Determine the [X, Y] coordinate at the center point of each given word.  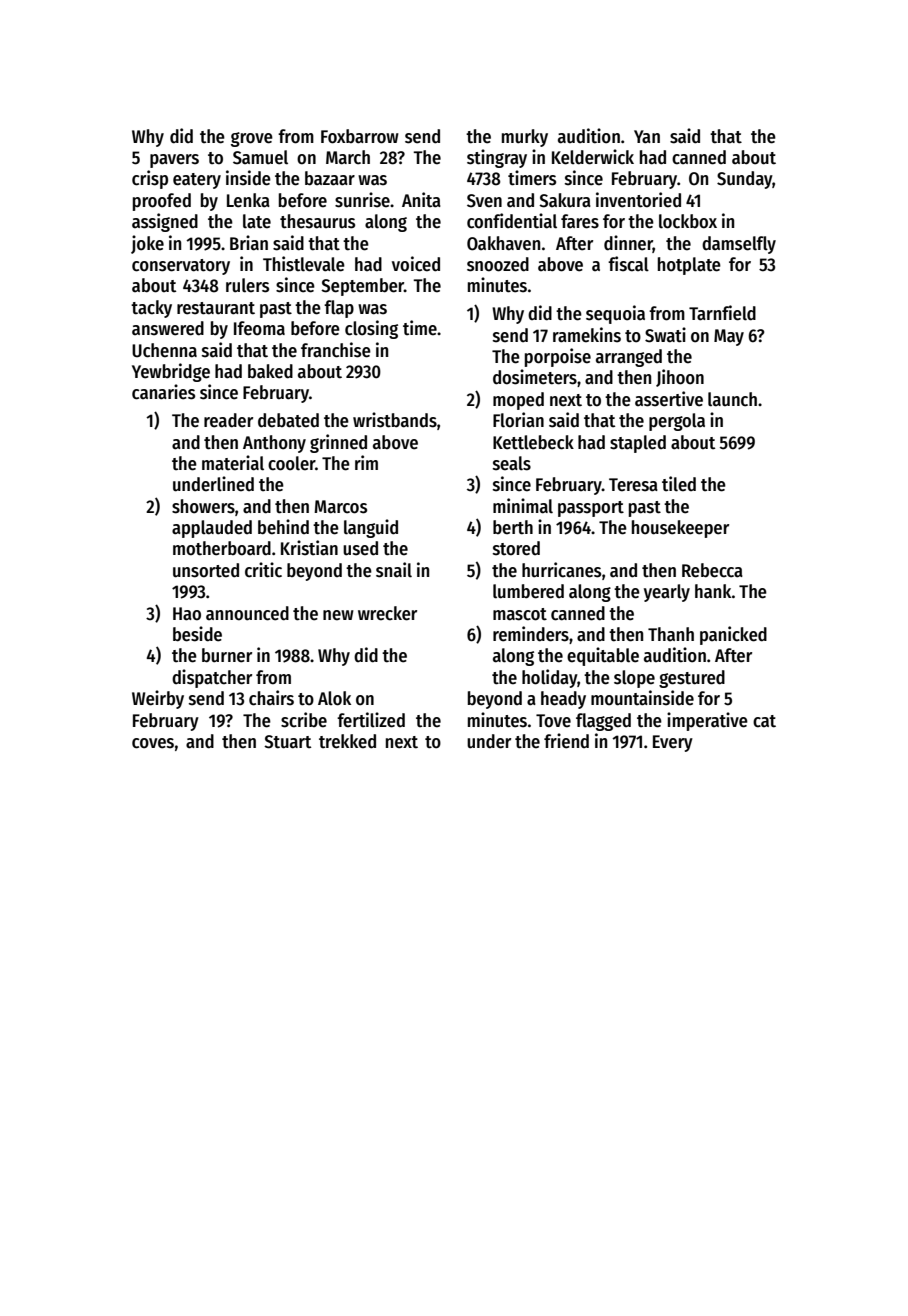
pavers [174, 161]
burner [227, 655]
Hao [187, 614]
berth [513, 527]
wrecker [387, 613]
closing [371, 329]
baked [270, 371]
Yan [647, 137]
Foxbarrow [360, 136]
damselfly [739, 245]
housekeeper [680, 529]
